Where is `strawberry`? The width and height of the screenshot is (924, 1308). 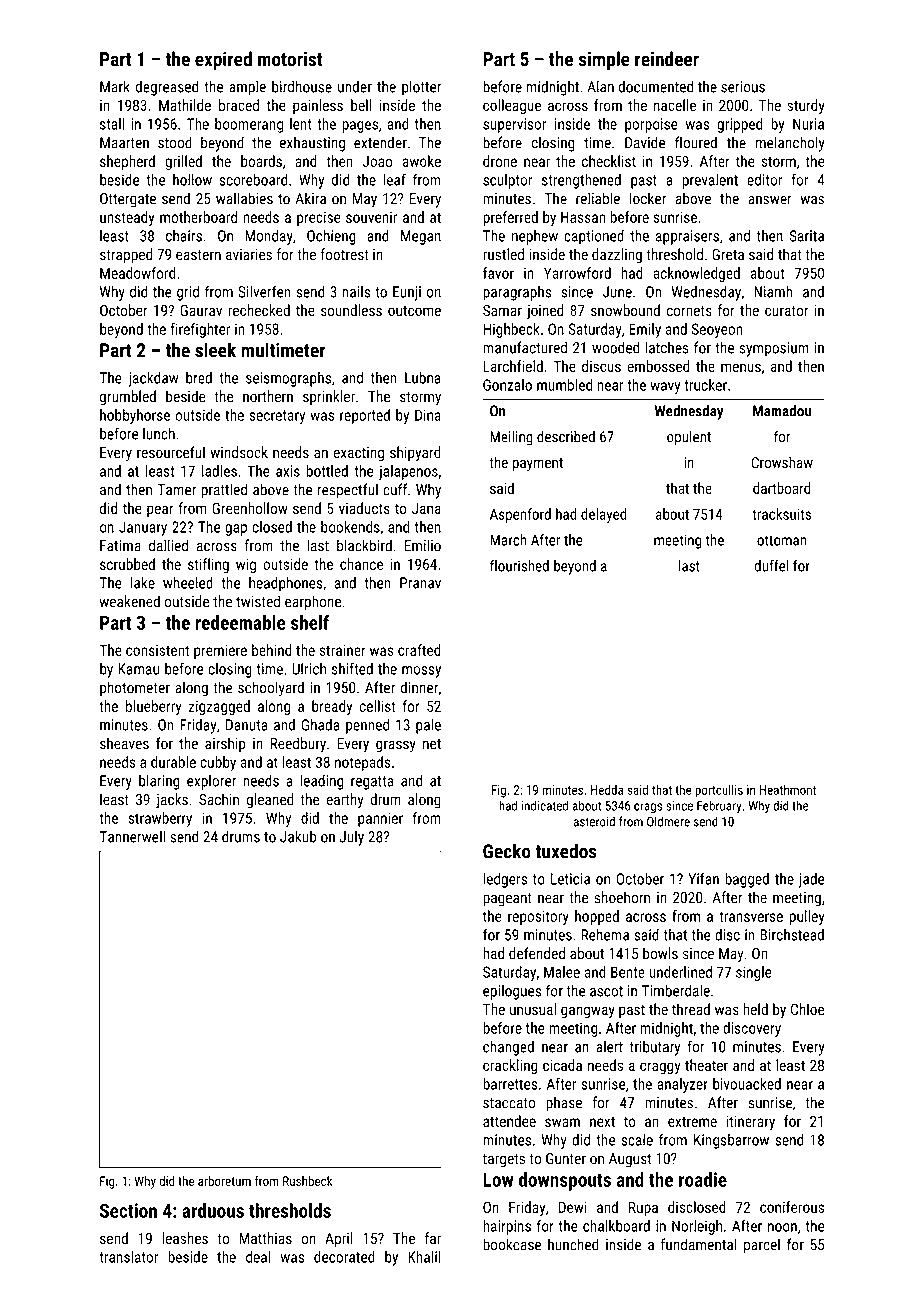
strawberry is located at coordinates (160, 819).
